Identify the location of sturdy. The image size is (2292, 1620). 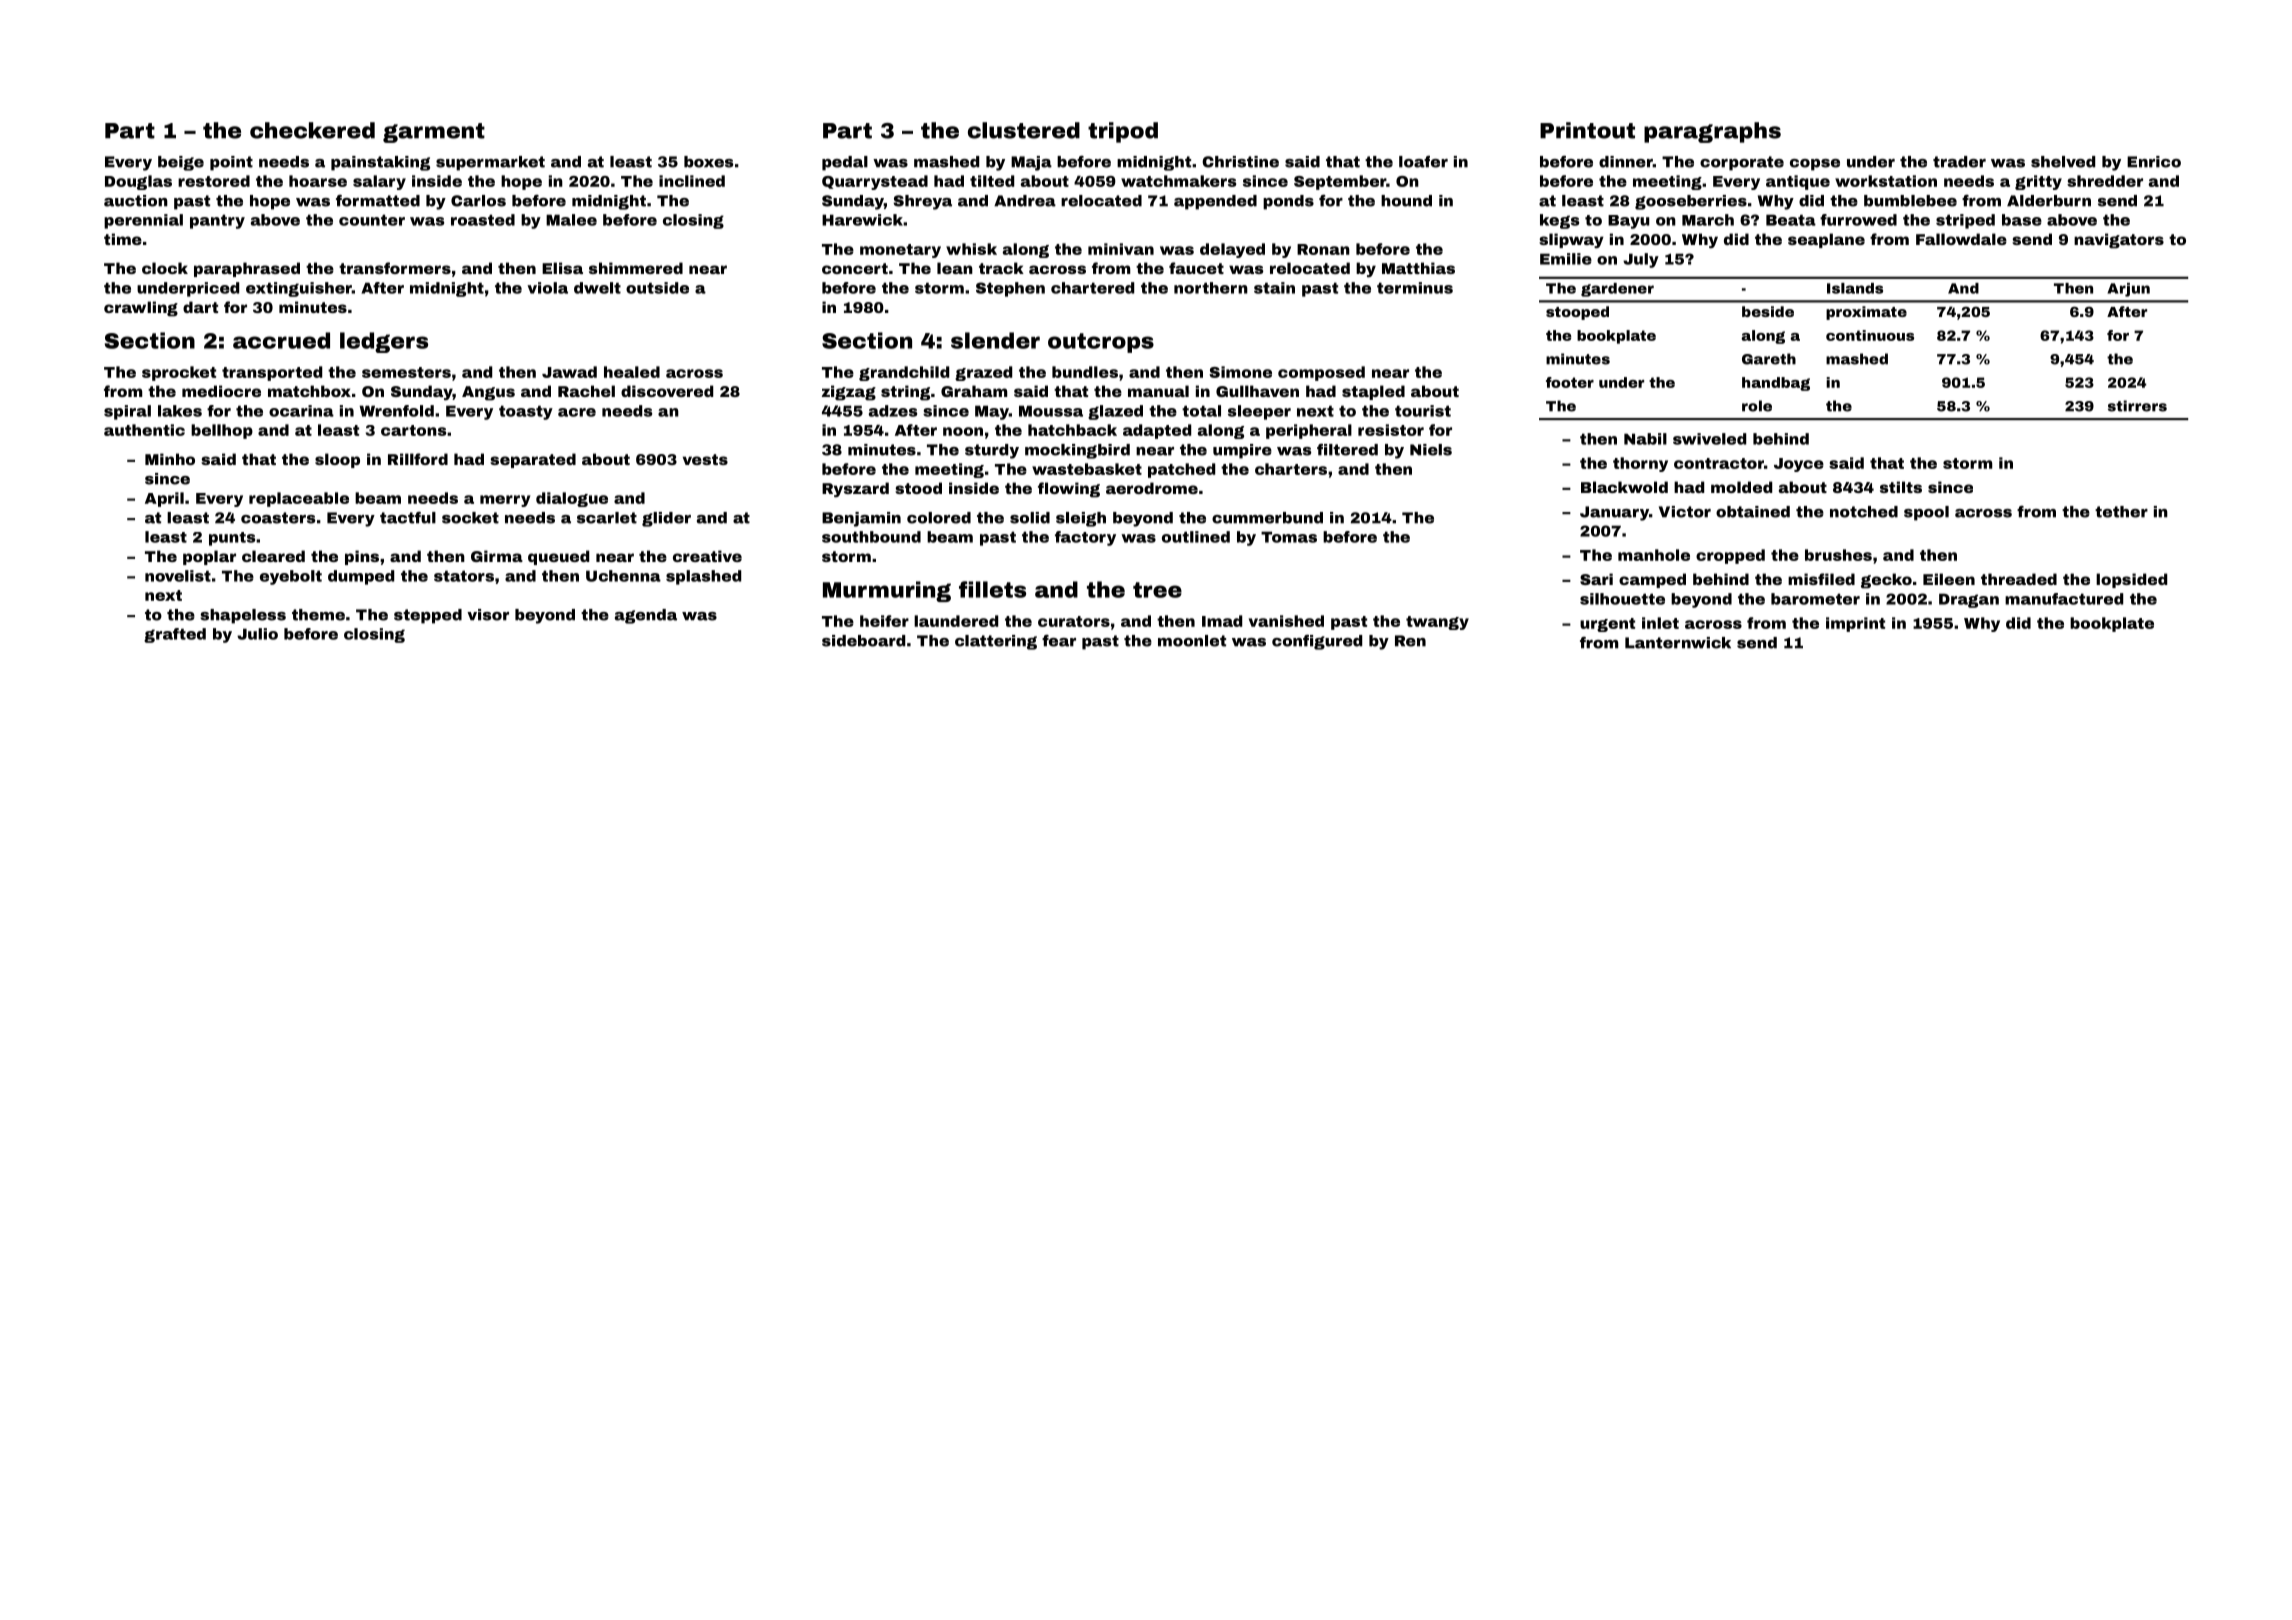
(992, 451).
